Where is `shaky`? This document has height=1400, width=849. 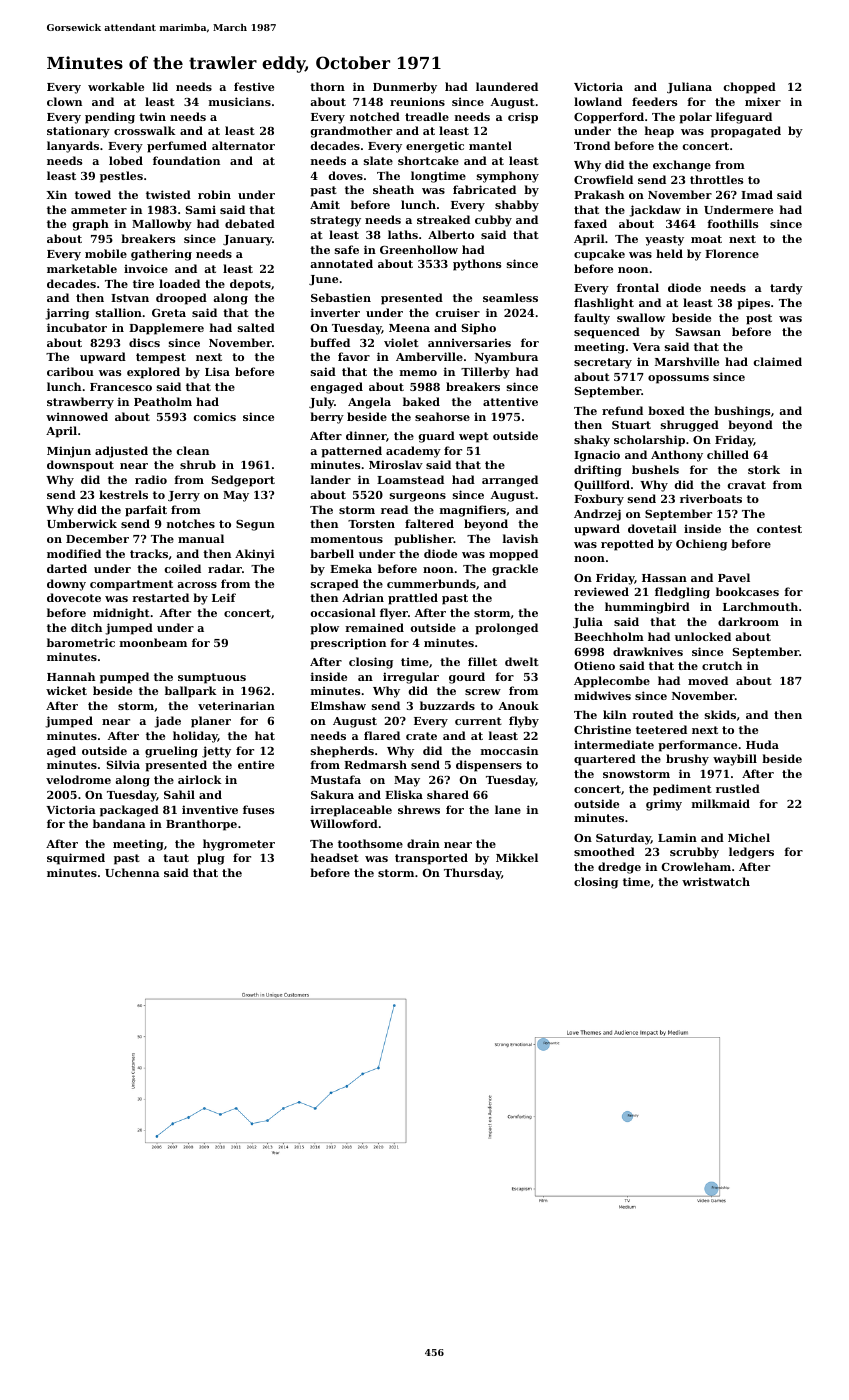
shaky is located at coordinates (592, 441).
